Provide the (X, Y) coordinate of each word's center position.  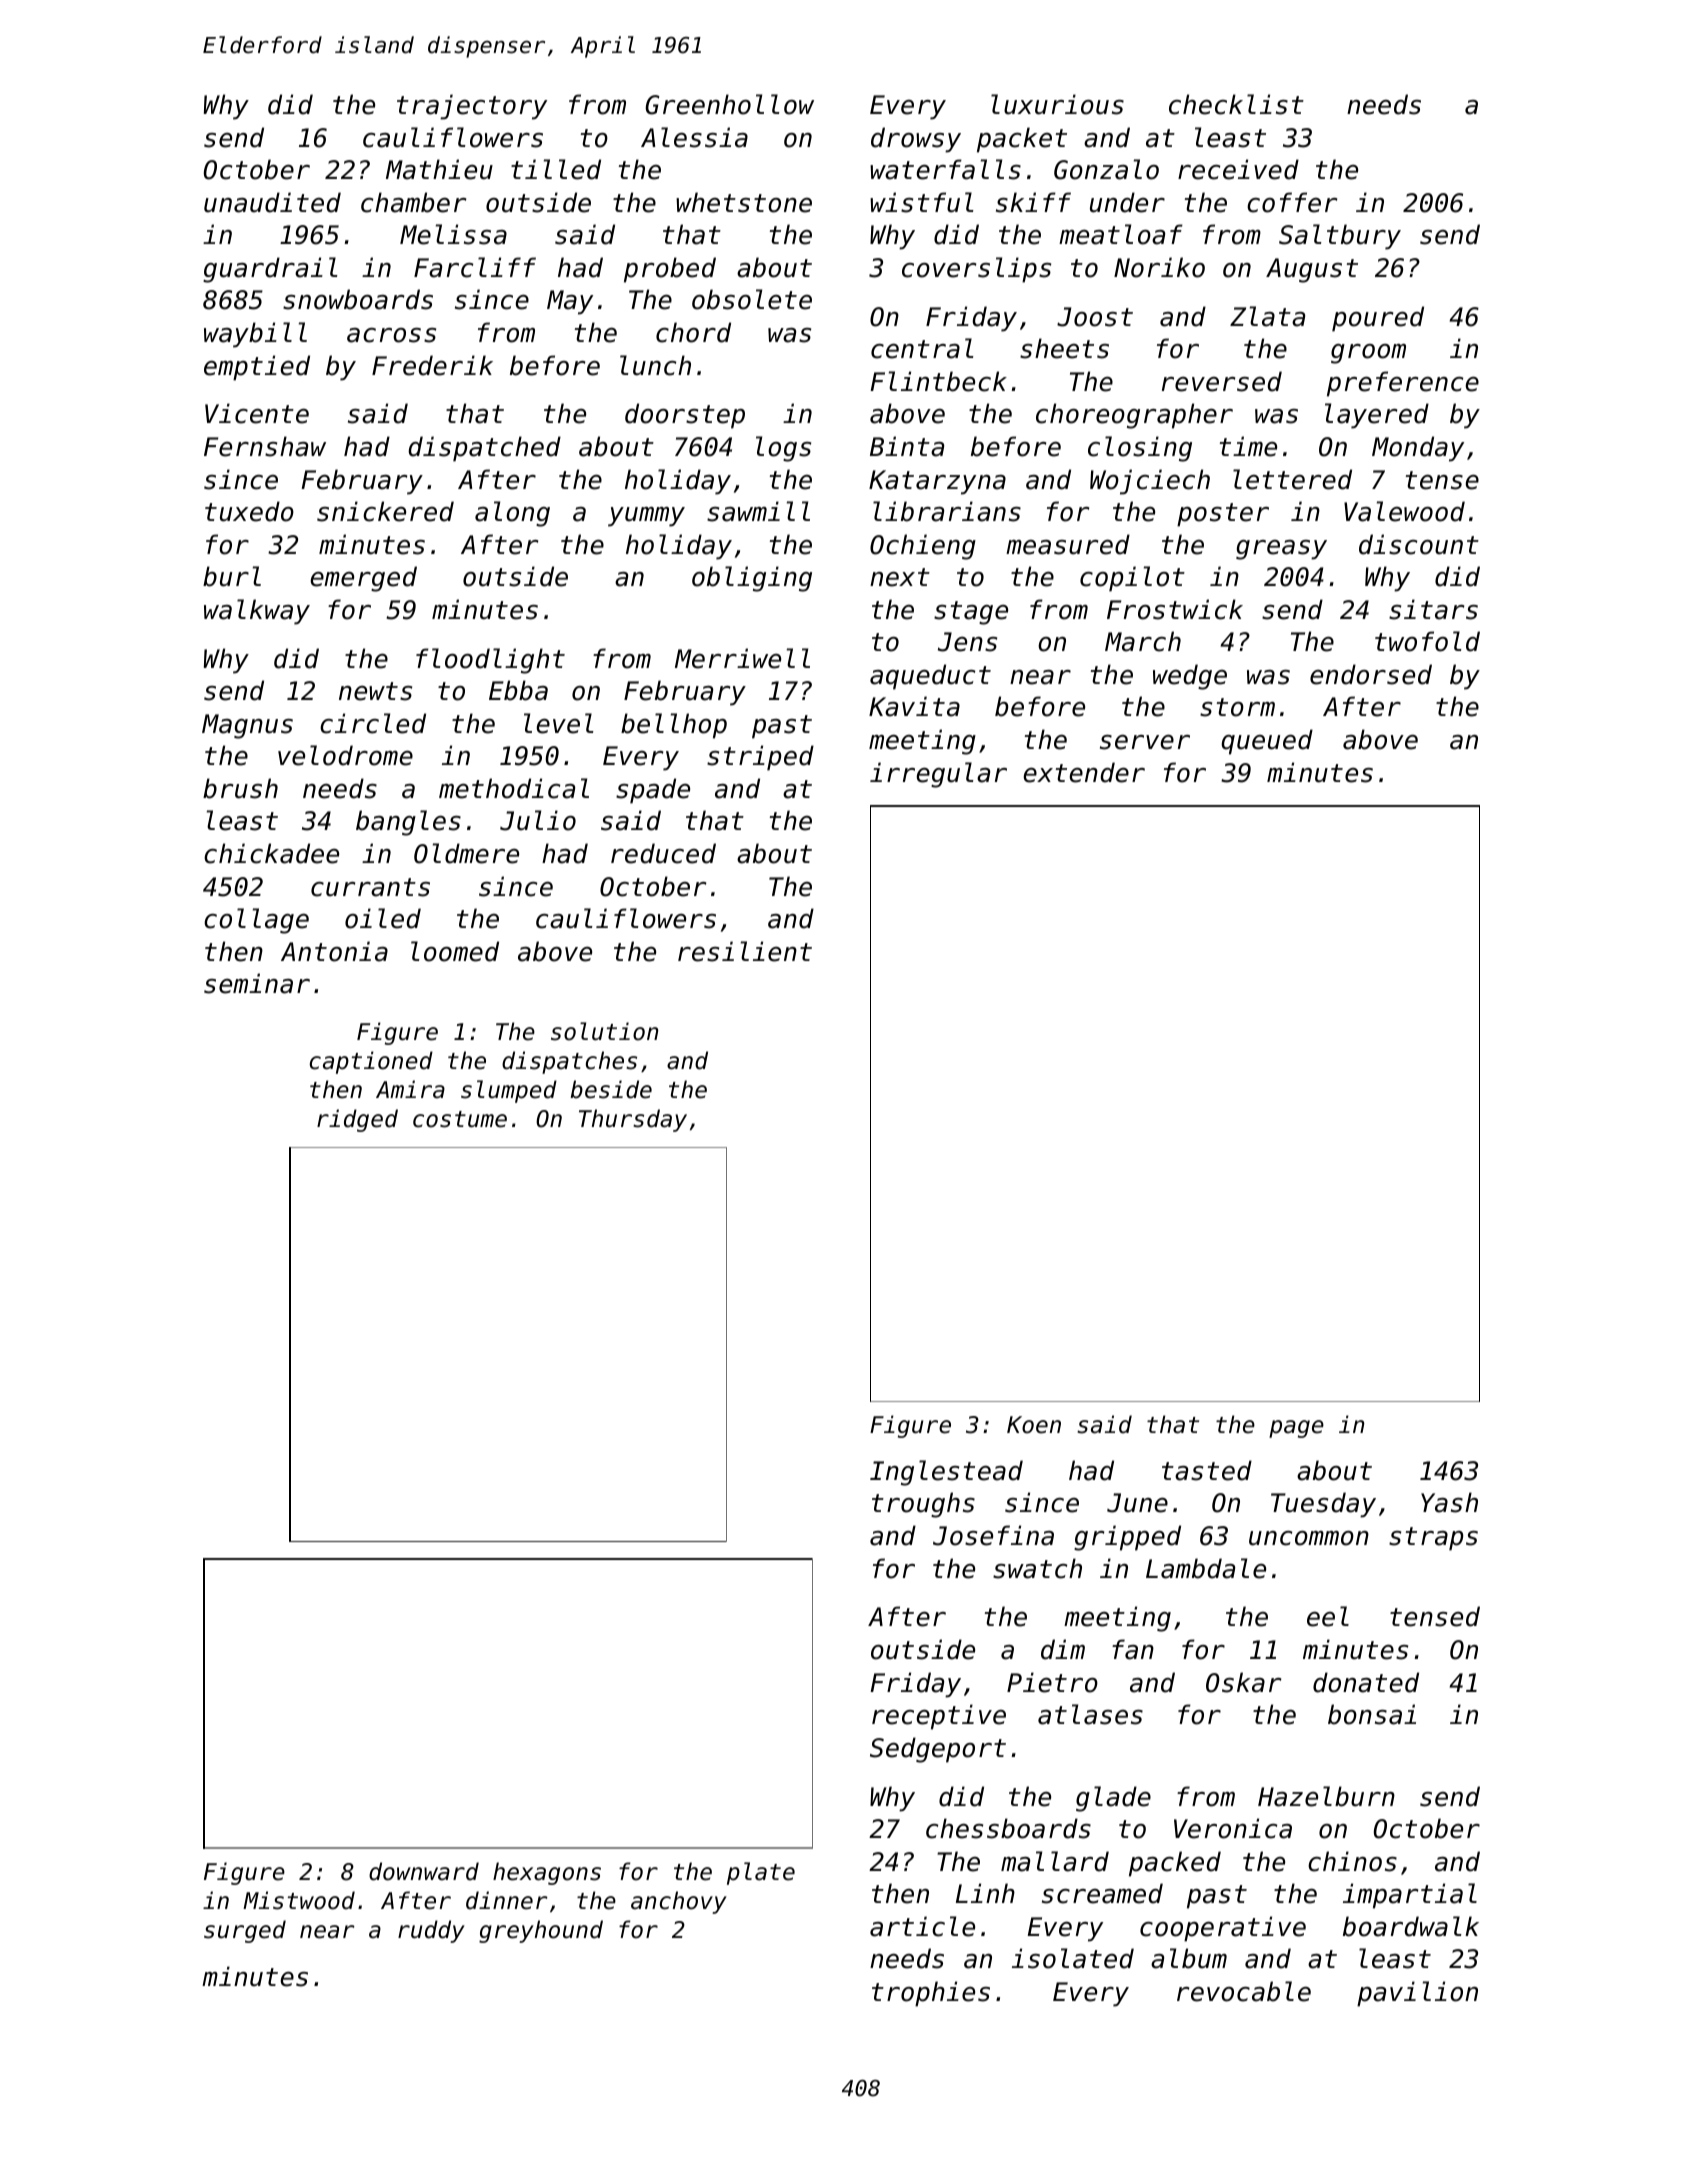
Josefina (993, 1535)
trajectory (472, 107)
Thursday (633, 1120)
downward (424, 1871)
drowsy (916, 140)
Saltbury (1340, 237)
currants (370, 887)
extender (1084, 772)
